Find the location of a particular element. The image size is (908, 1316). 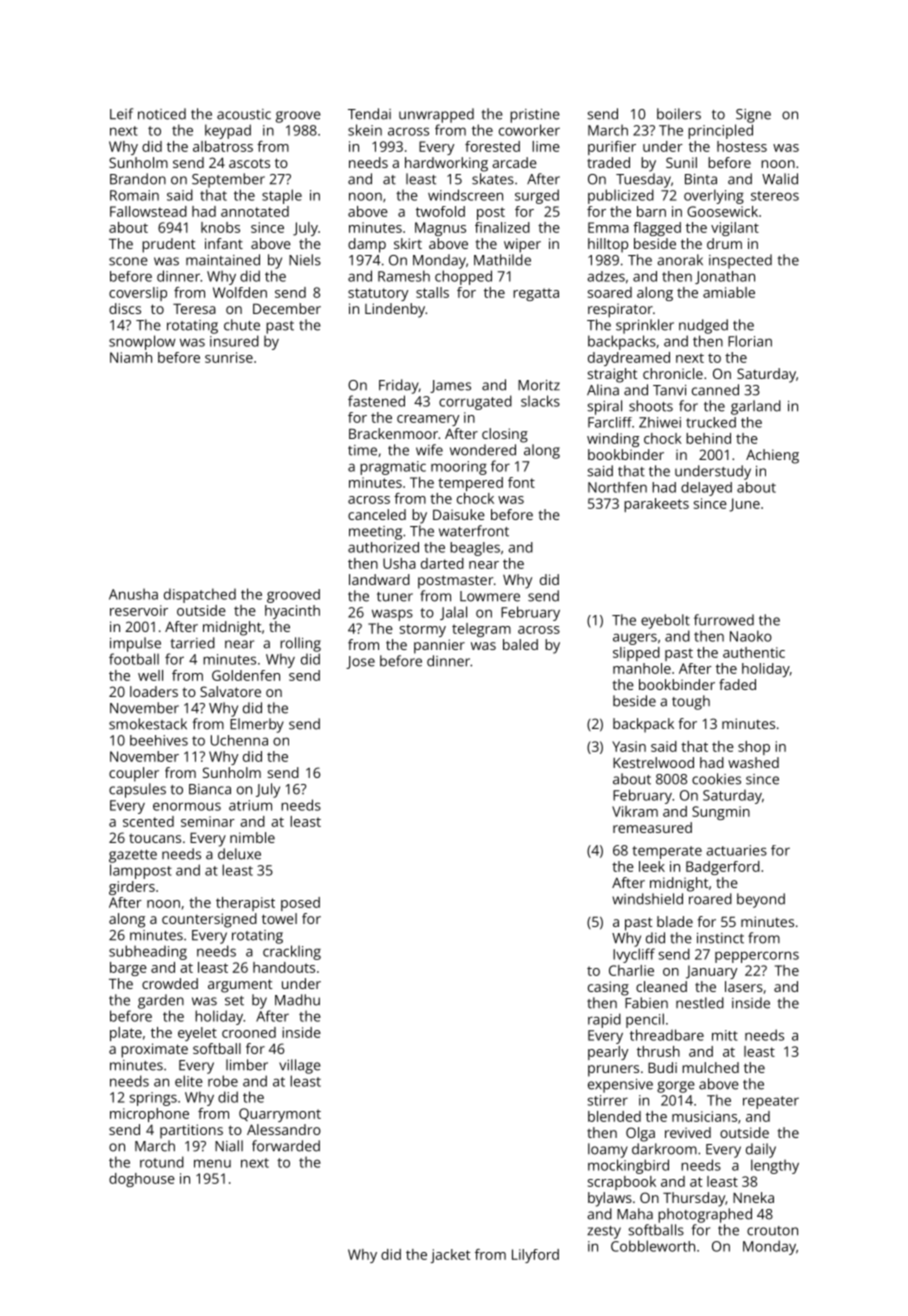

Jose is located at coordinates (360, 662).
